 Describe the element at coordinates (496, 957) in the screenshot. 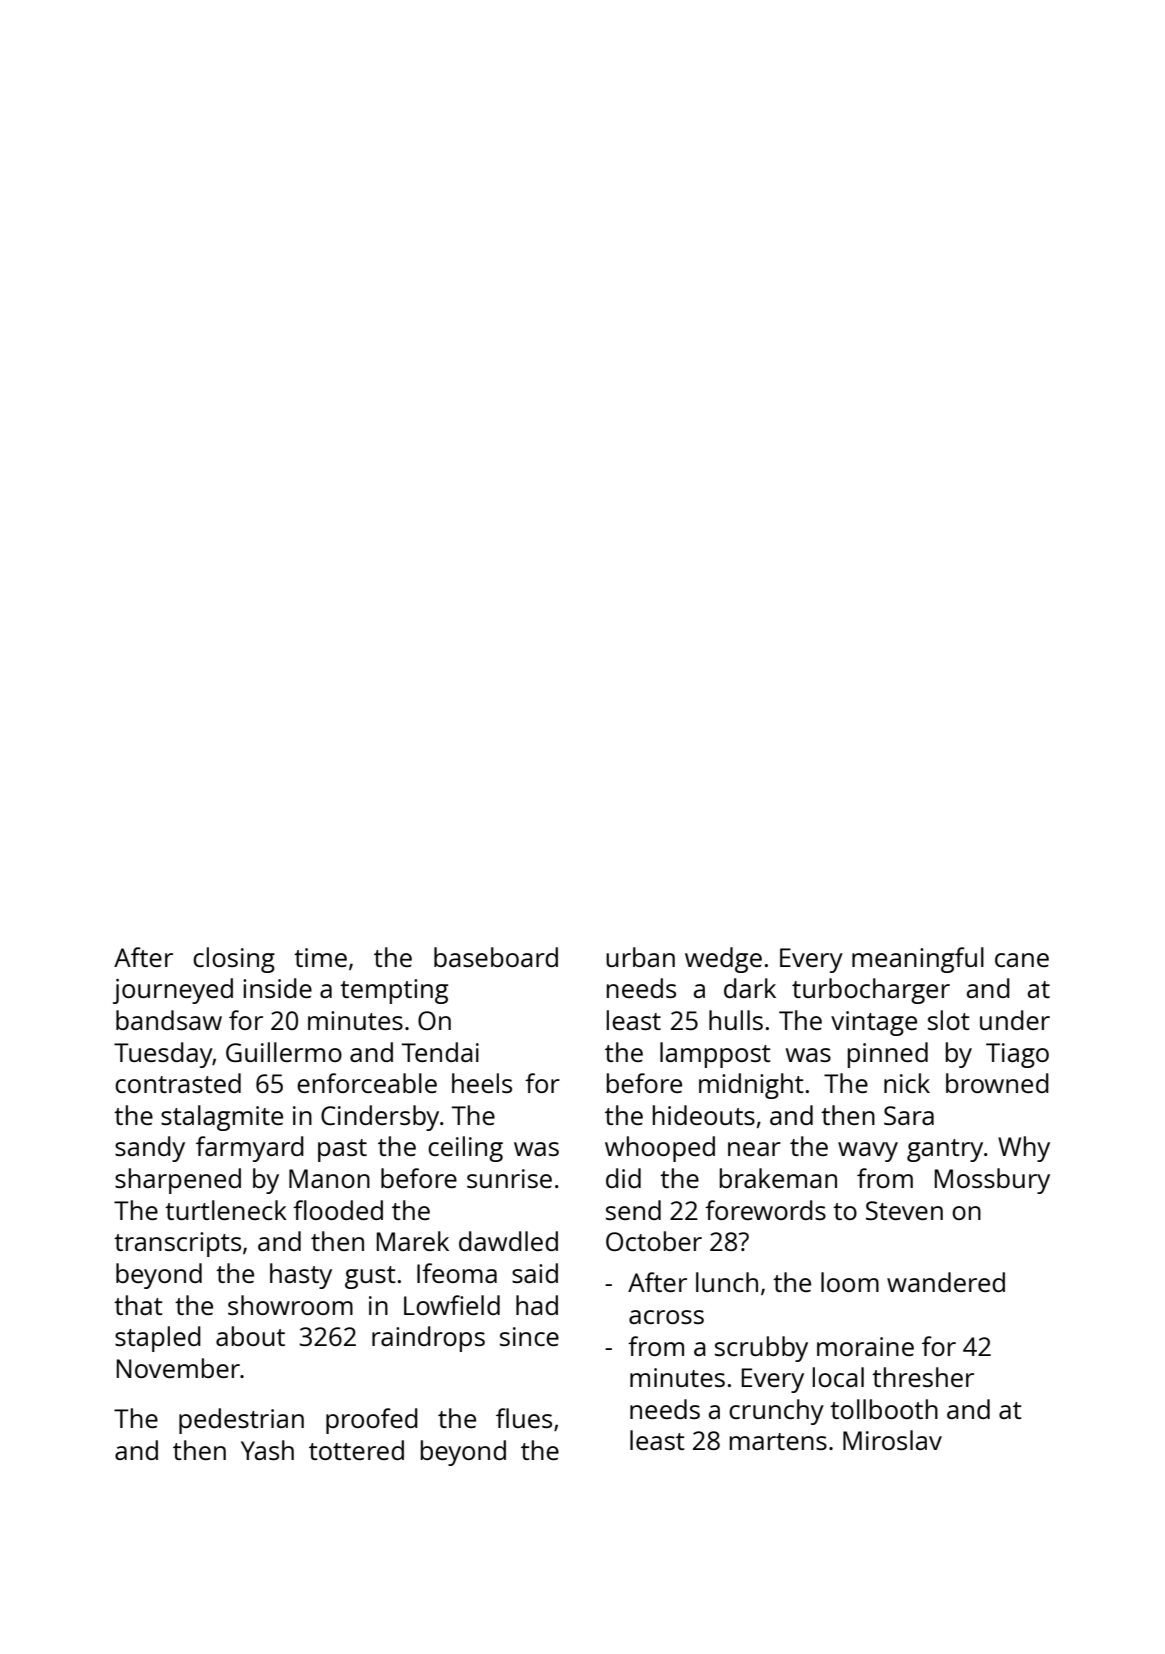

I see `baseboard` at that location.
